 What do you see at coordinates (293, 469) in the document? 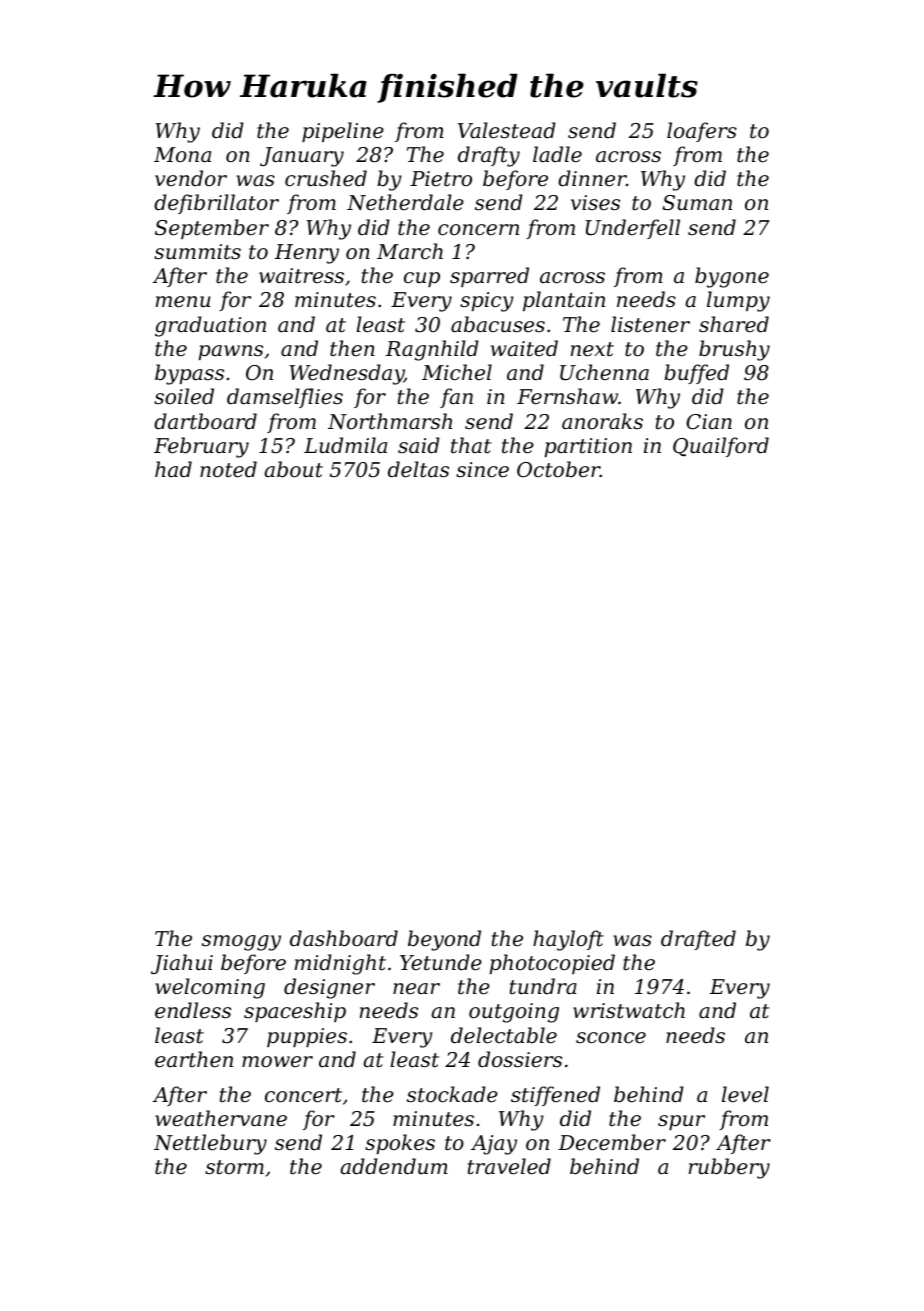
I see `about` at bounding box center [293, 469].
